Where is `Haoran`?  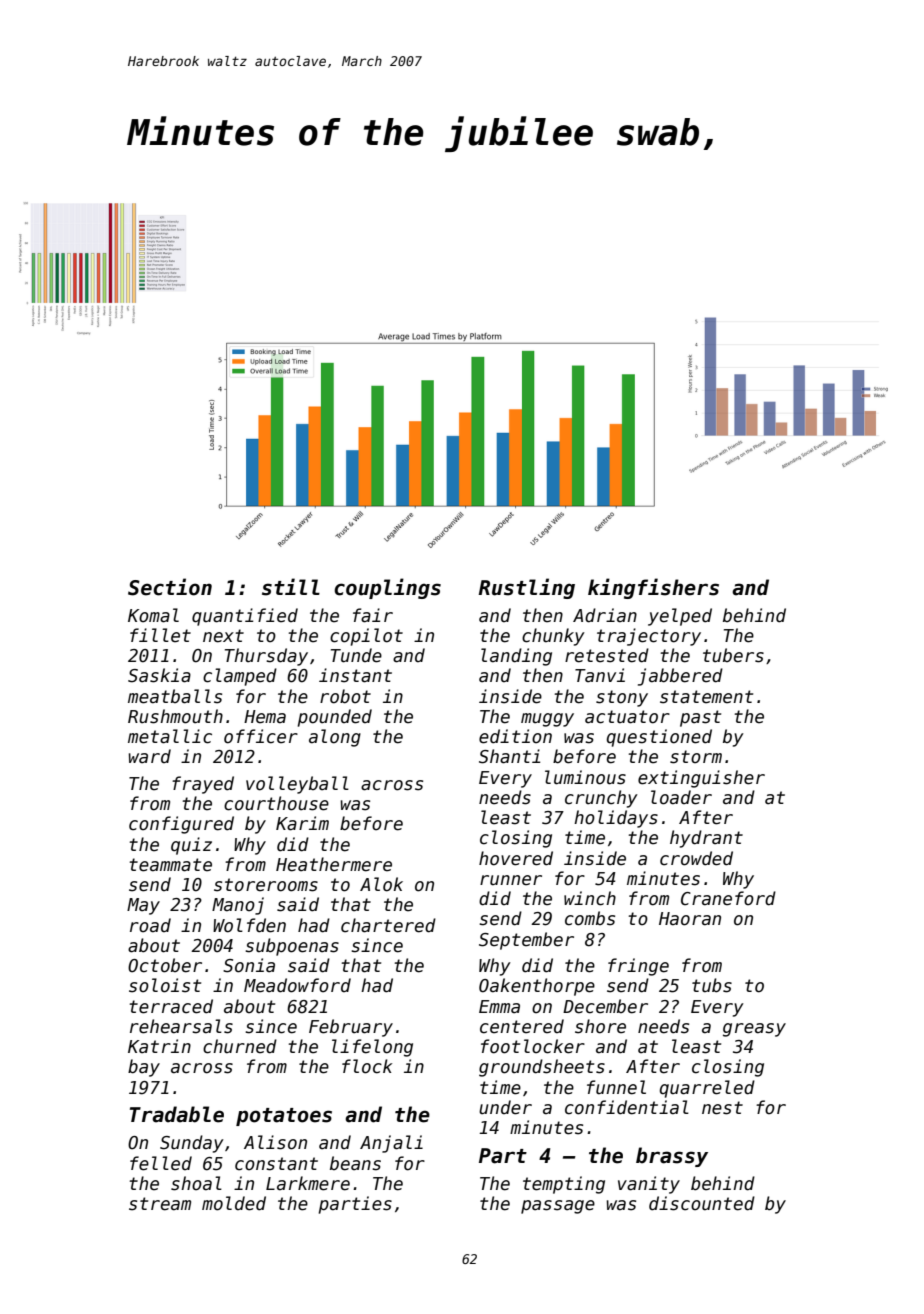 Haoran is located at coordinates (690, 919).
